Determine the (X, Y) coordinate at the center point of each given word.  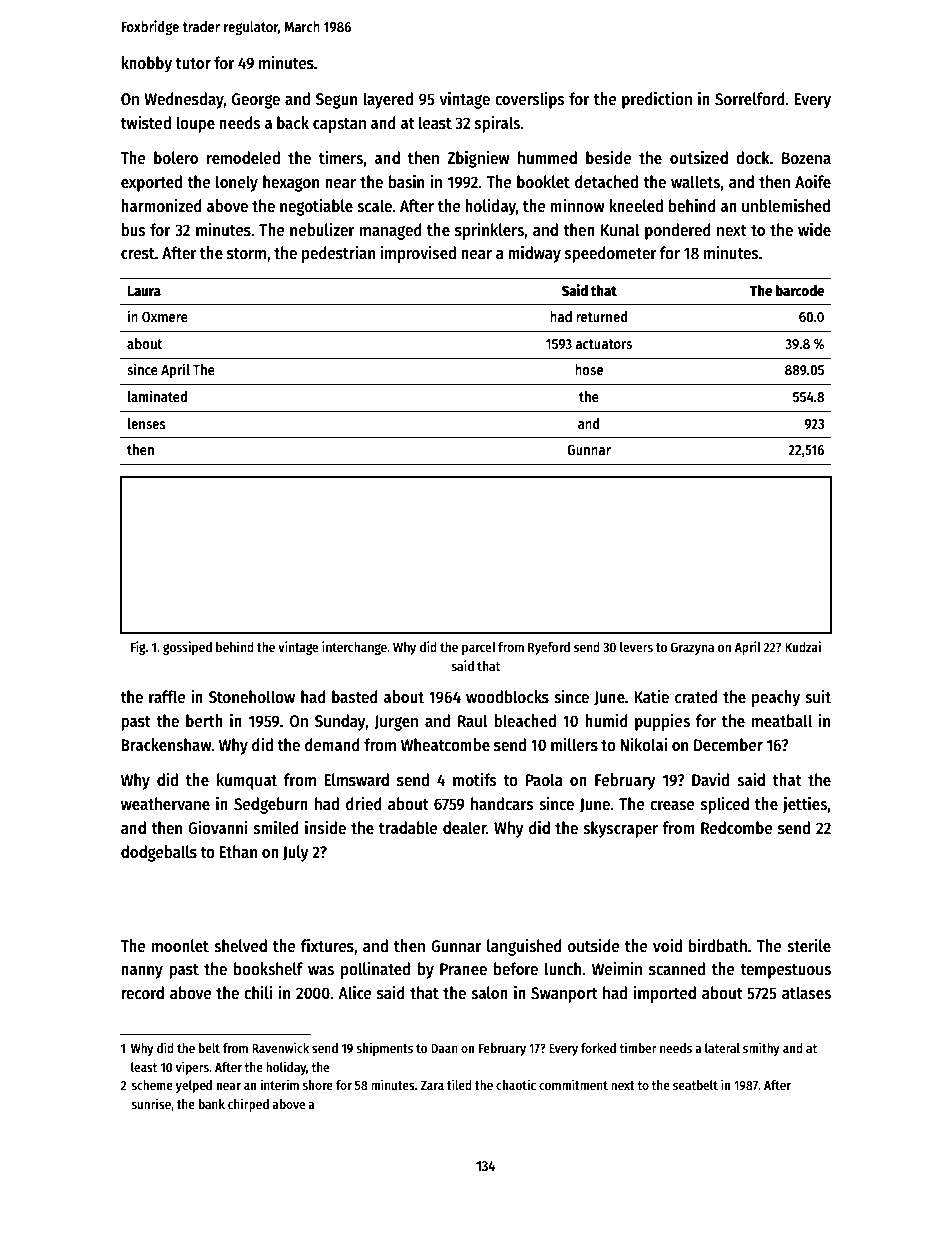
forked (598, 1048)
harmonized (161, 205)
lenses (147, 423)
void (667, 945)
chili (258, 992)
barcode (800, 290)
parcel (479, 648)
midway (534, 254)
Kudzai (803, 646)
